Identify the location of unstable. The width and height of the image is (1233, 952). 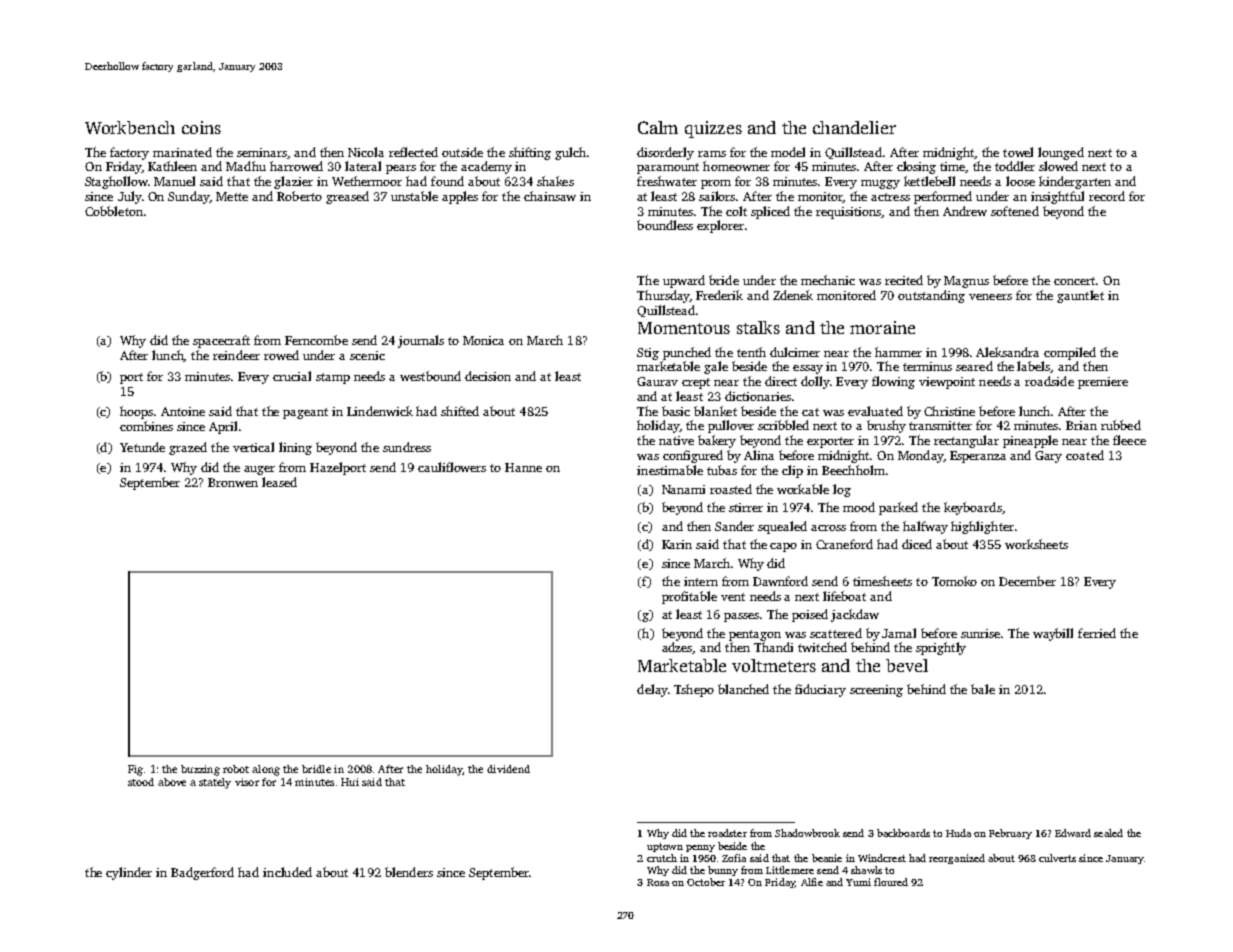
(414, 196).
